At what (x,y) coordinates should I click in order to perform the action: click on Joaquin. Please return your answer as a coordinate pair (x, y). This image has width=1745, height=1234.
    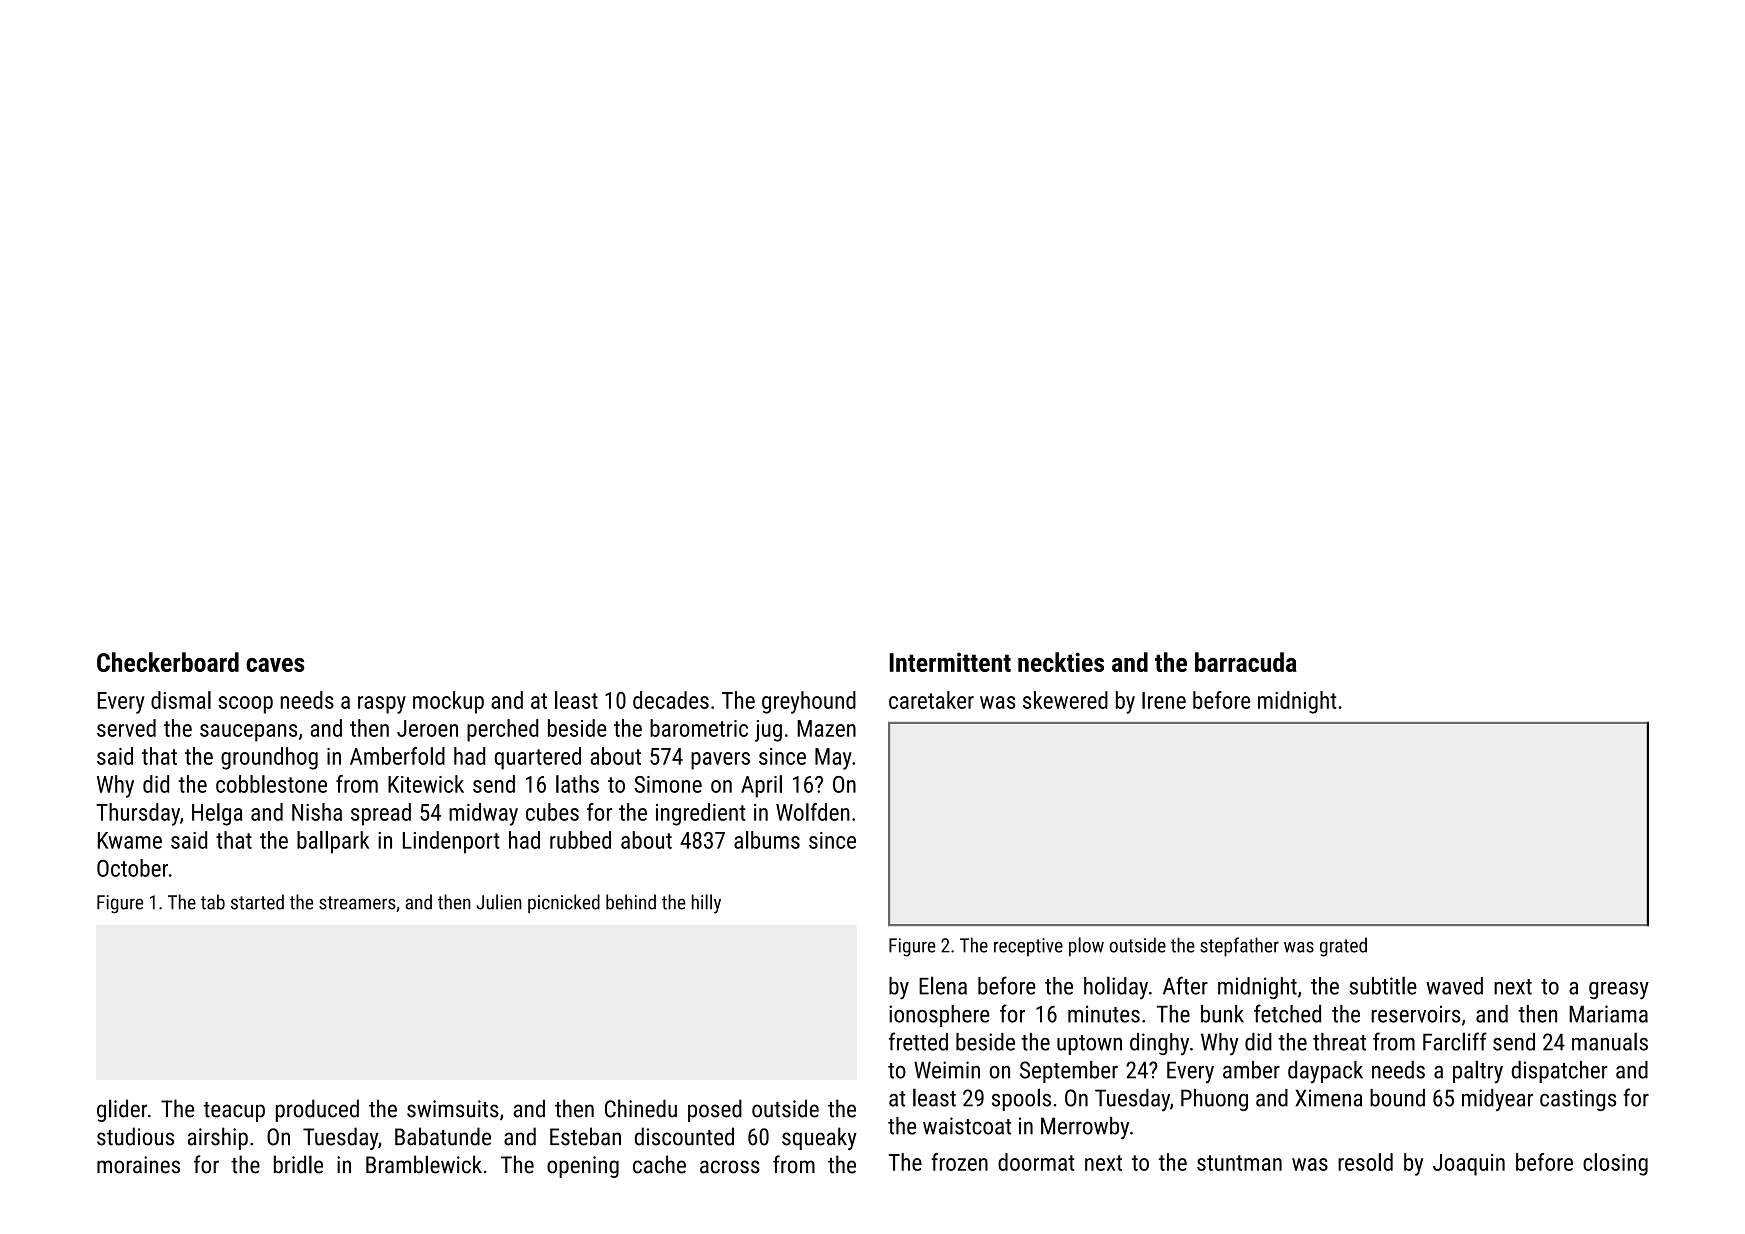
    Looking at the image, I should click on (1469, 1165).
